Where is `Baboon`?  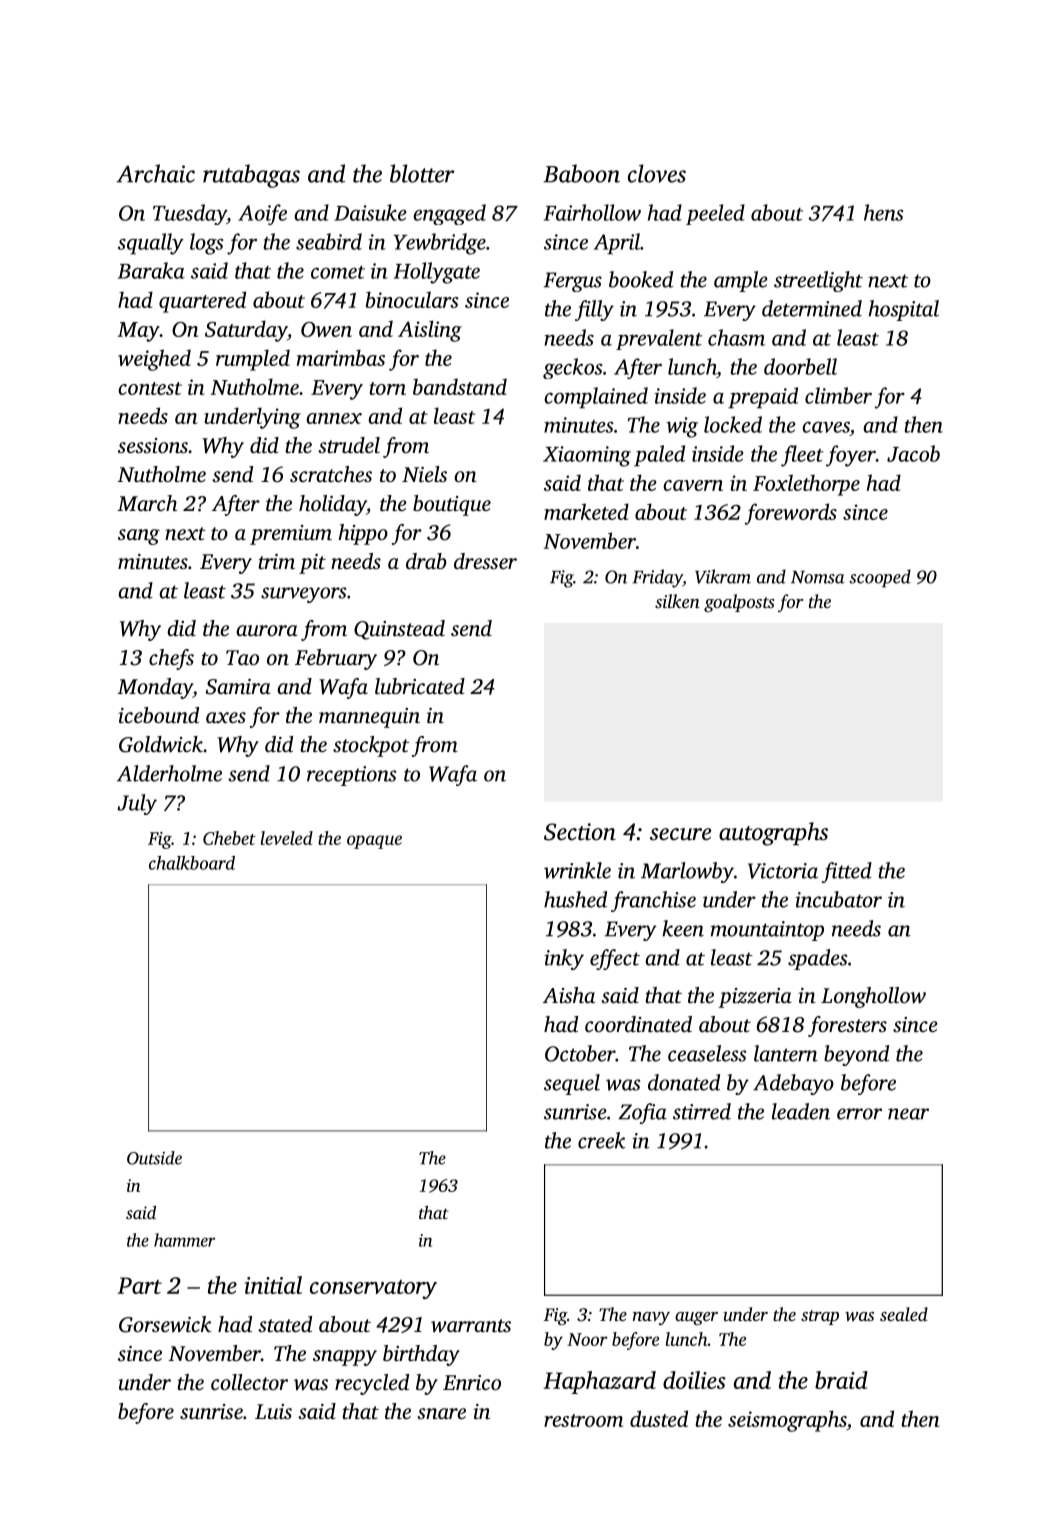
Baboon is located at coordinates (581, 173).
